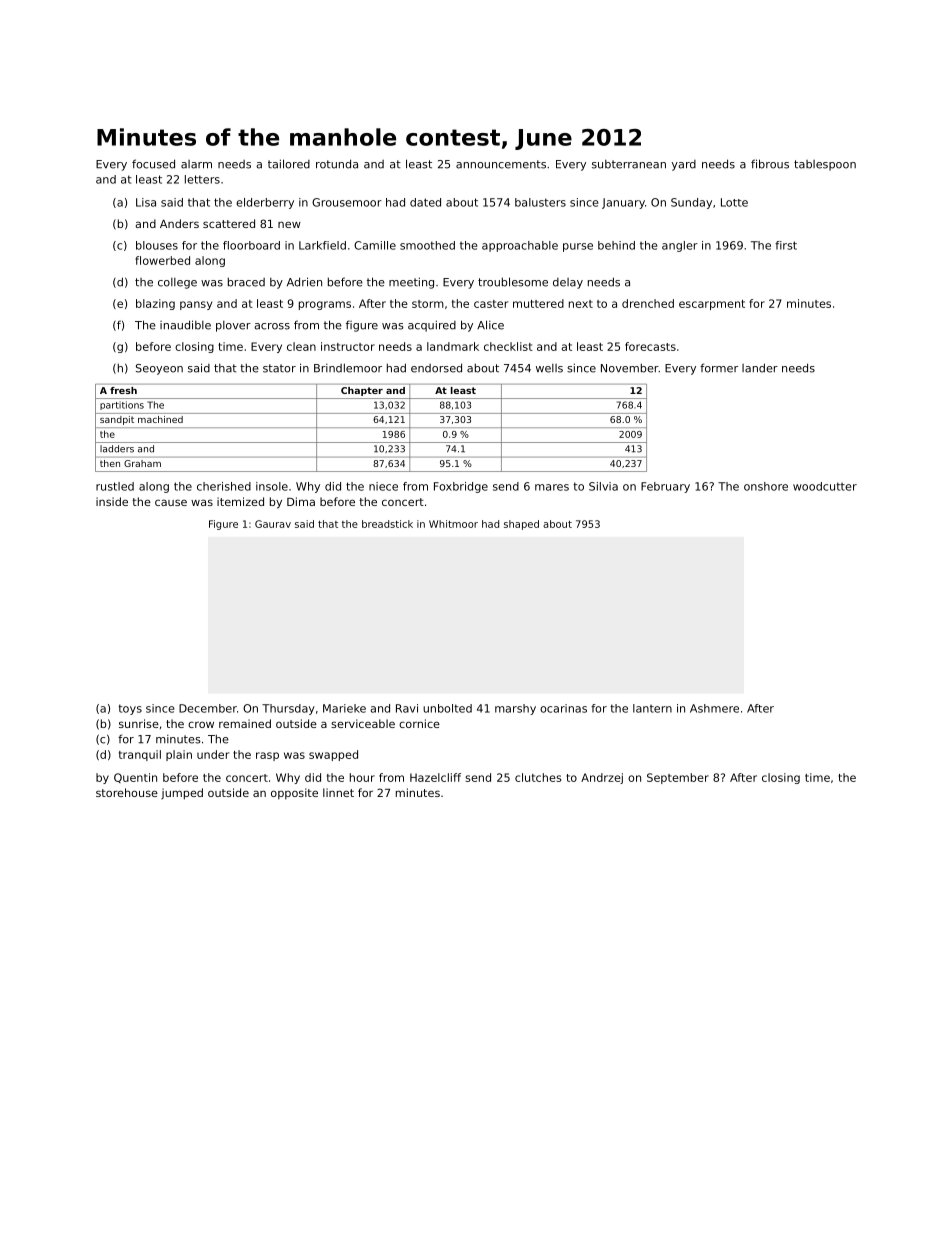 The width and height of the screenshot is (952, 1233). Describe the element at coordinates (678, 778) in the screenshot. I see `September` at that location.
